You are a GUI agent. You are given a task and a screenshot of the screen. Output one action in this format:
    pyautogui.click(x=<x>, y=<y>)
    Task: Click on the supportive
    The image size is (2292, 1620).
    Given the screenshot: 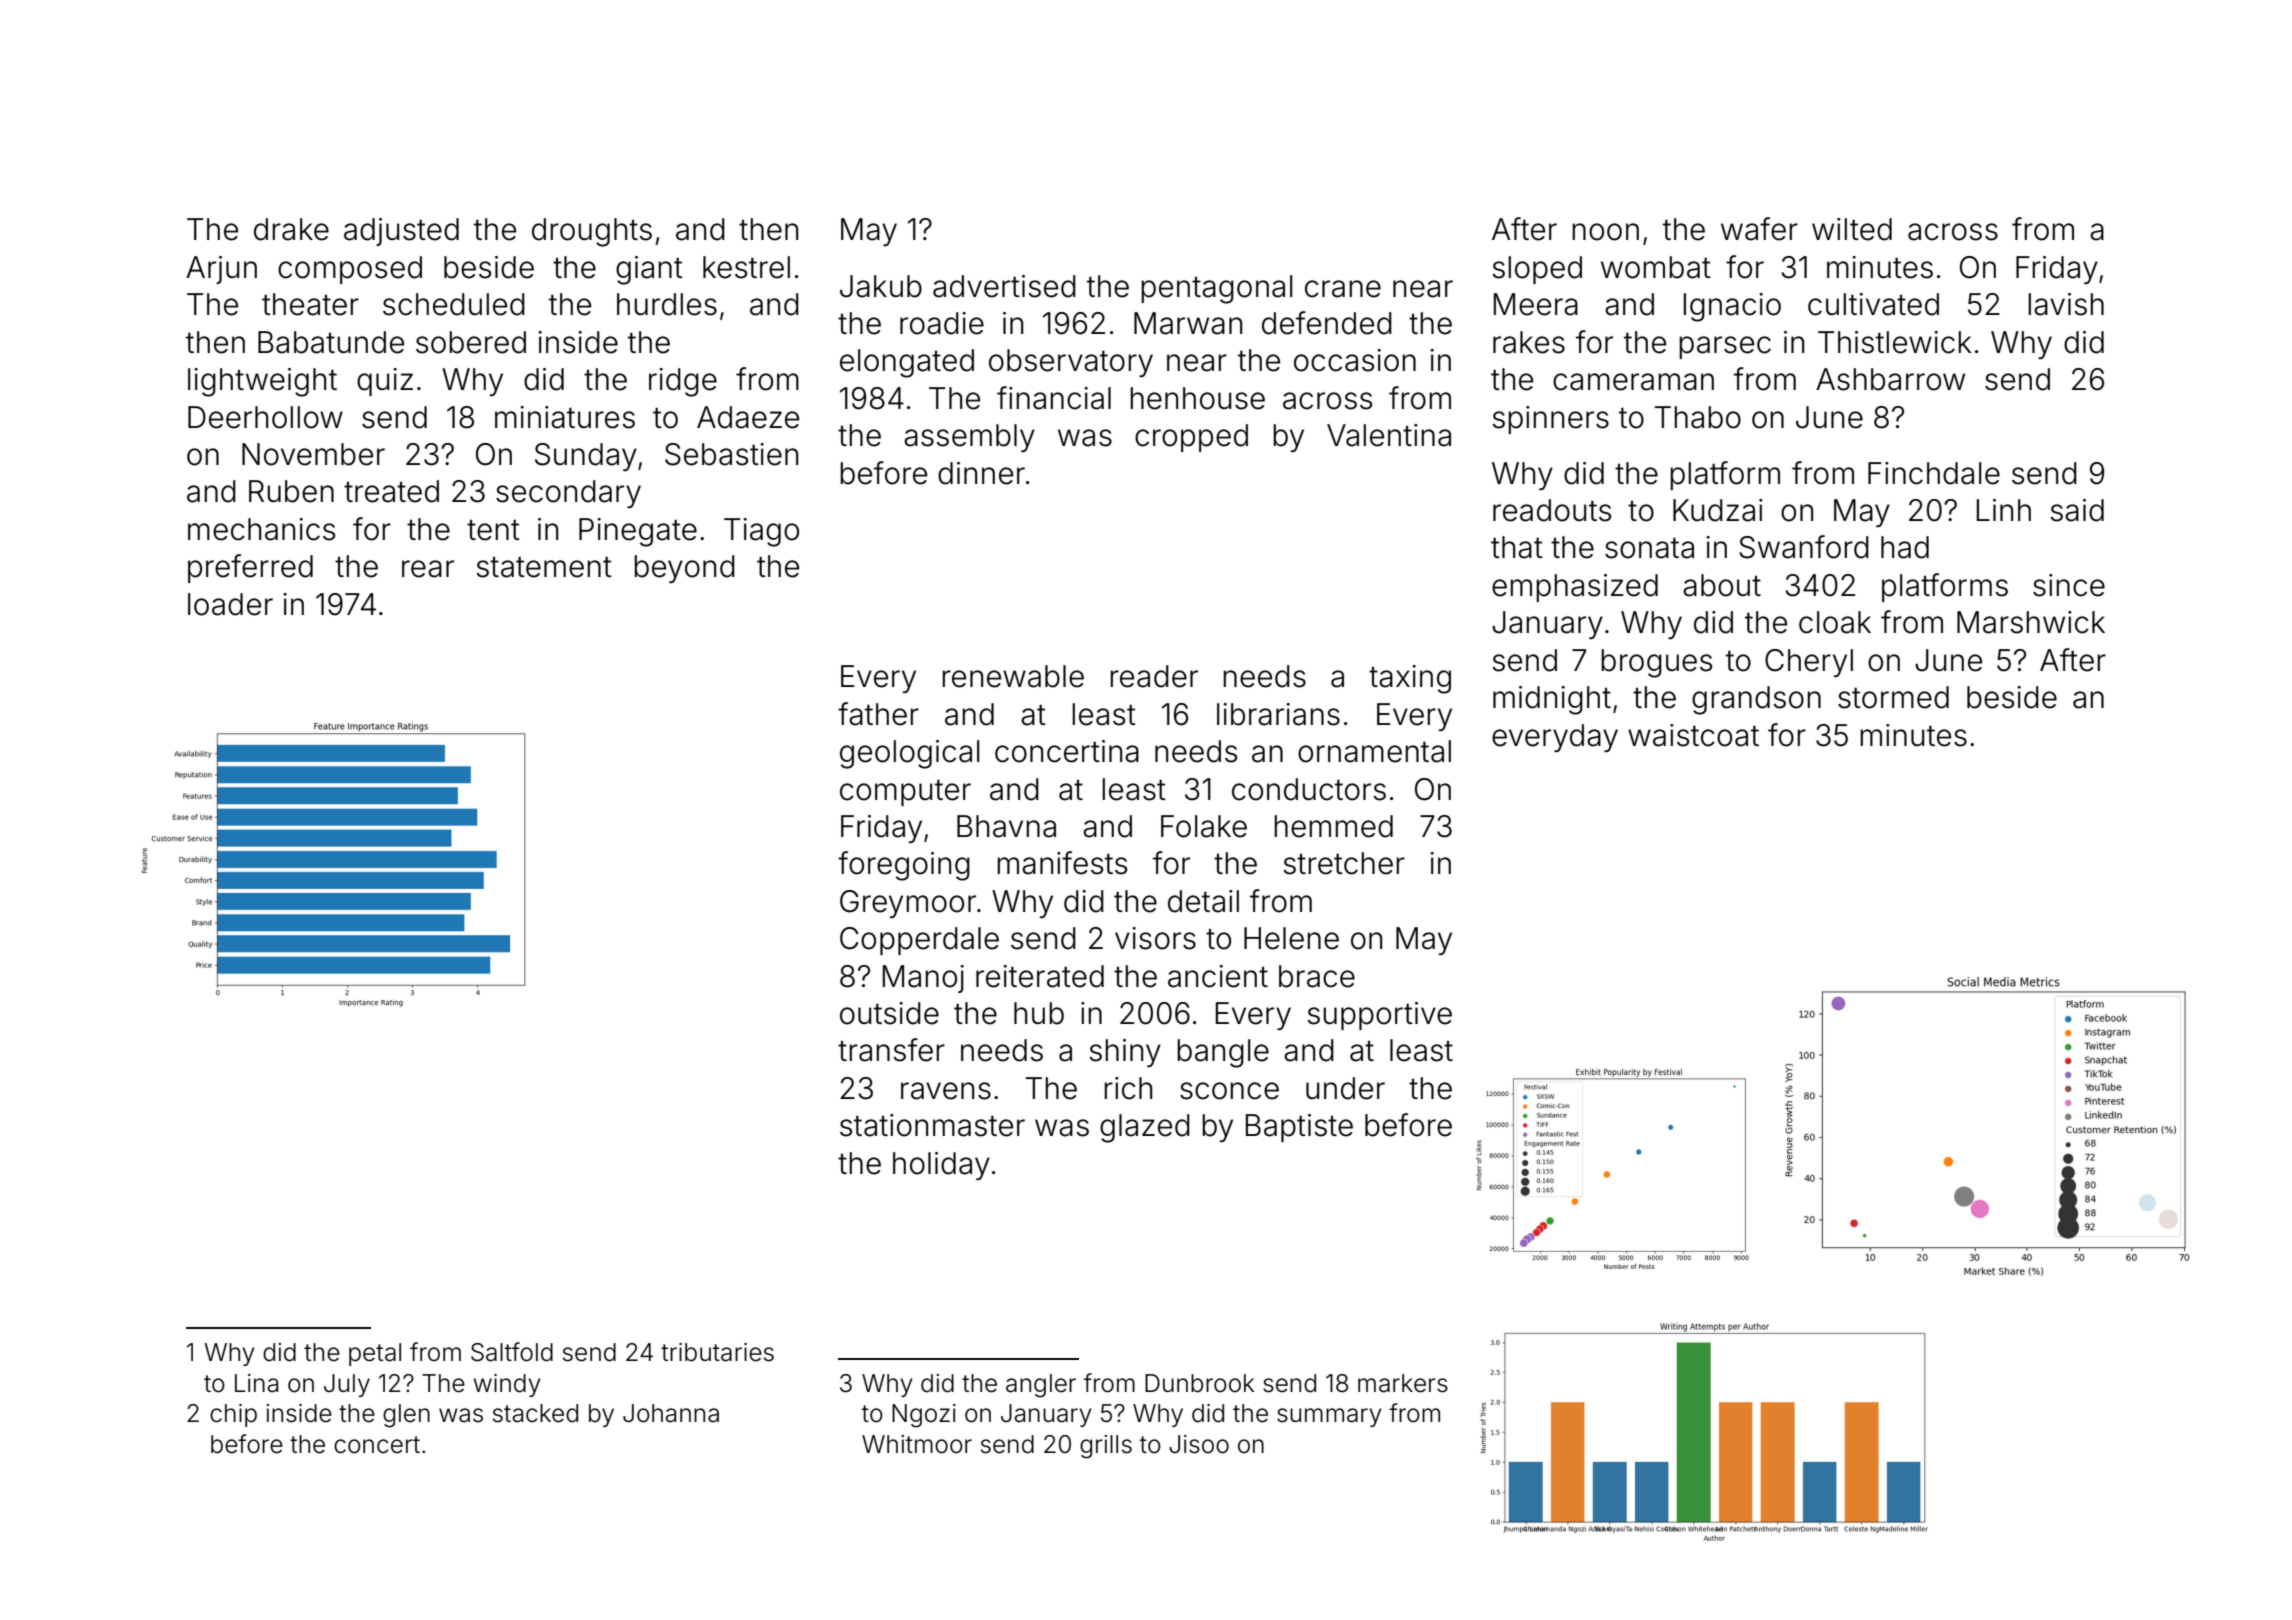 What is the action you would take?
    pyautogui.click(x=1379, y=1016)
